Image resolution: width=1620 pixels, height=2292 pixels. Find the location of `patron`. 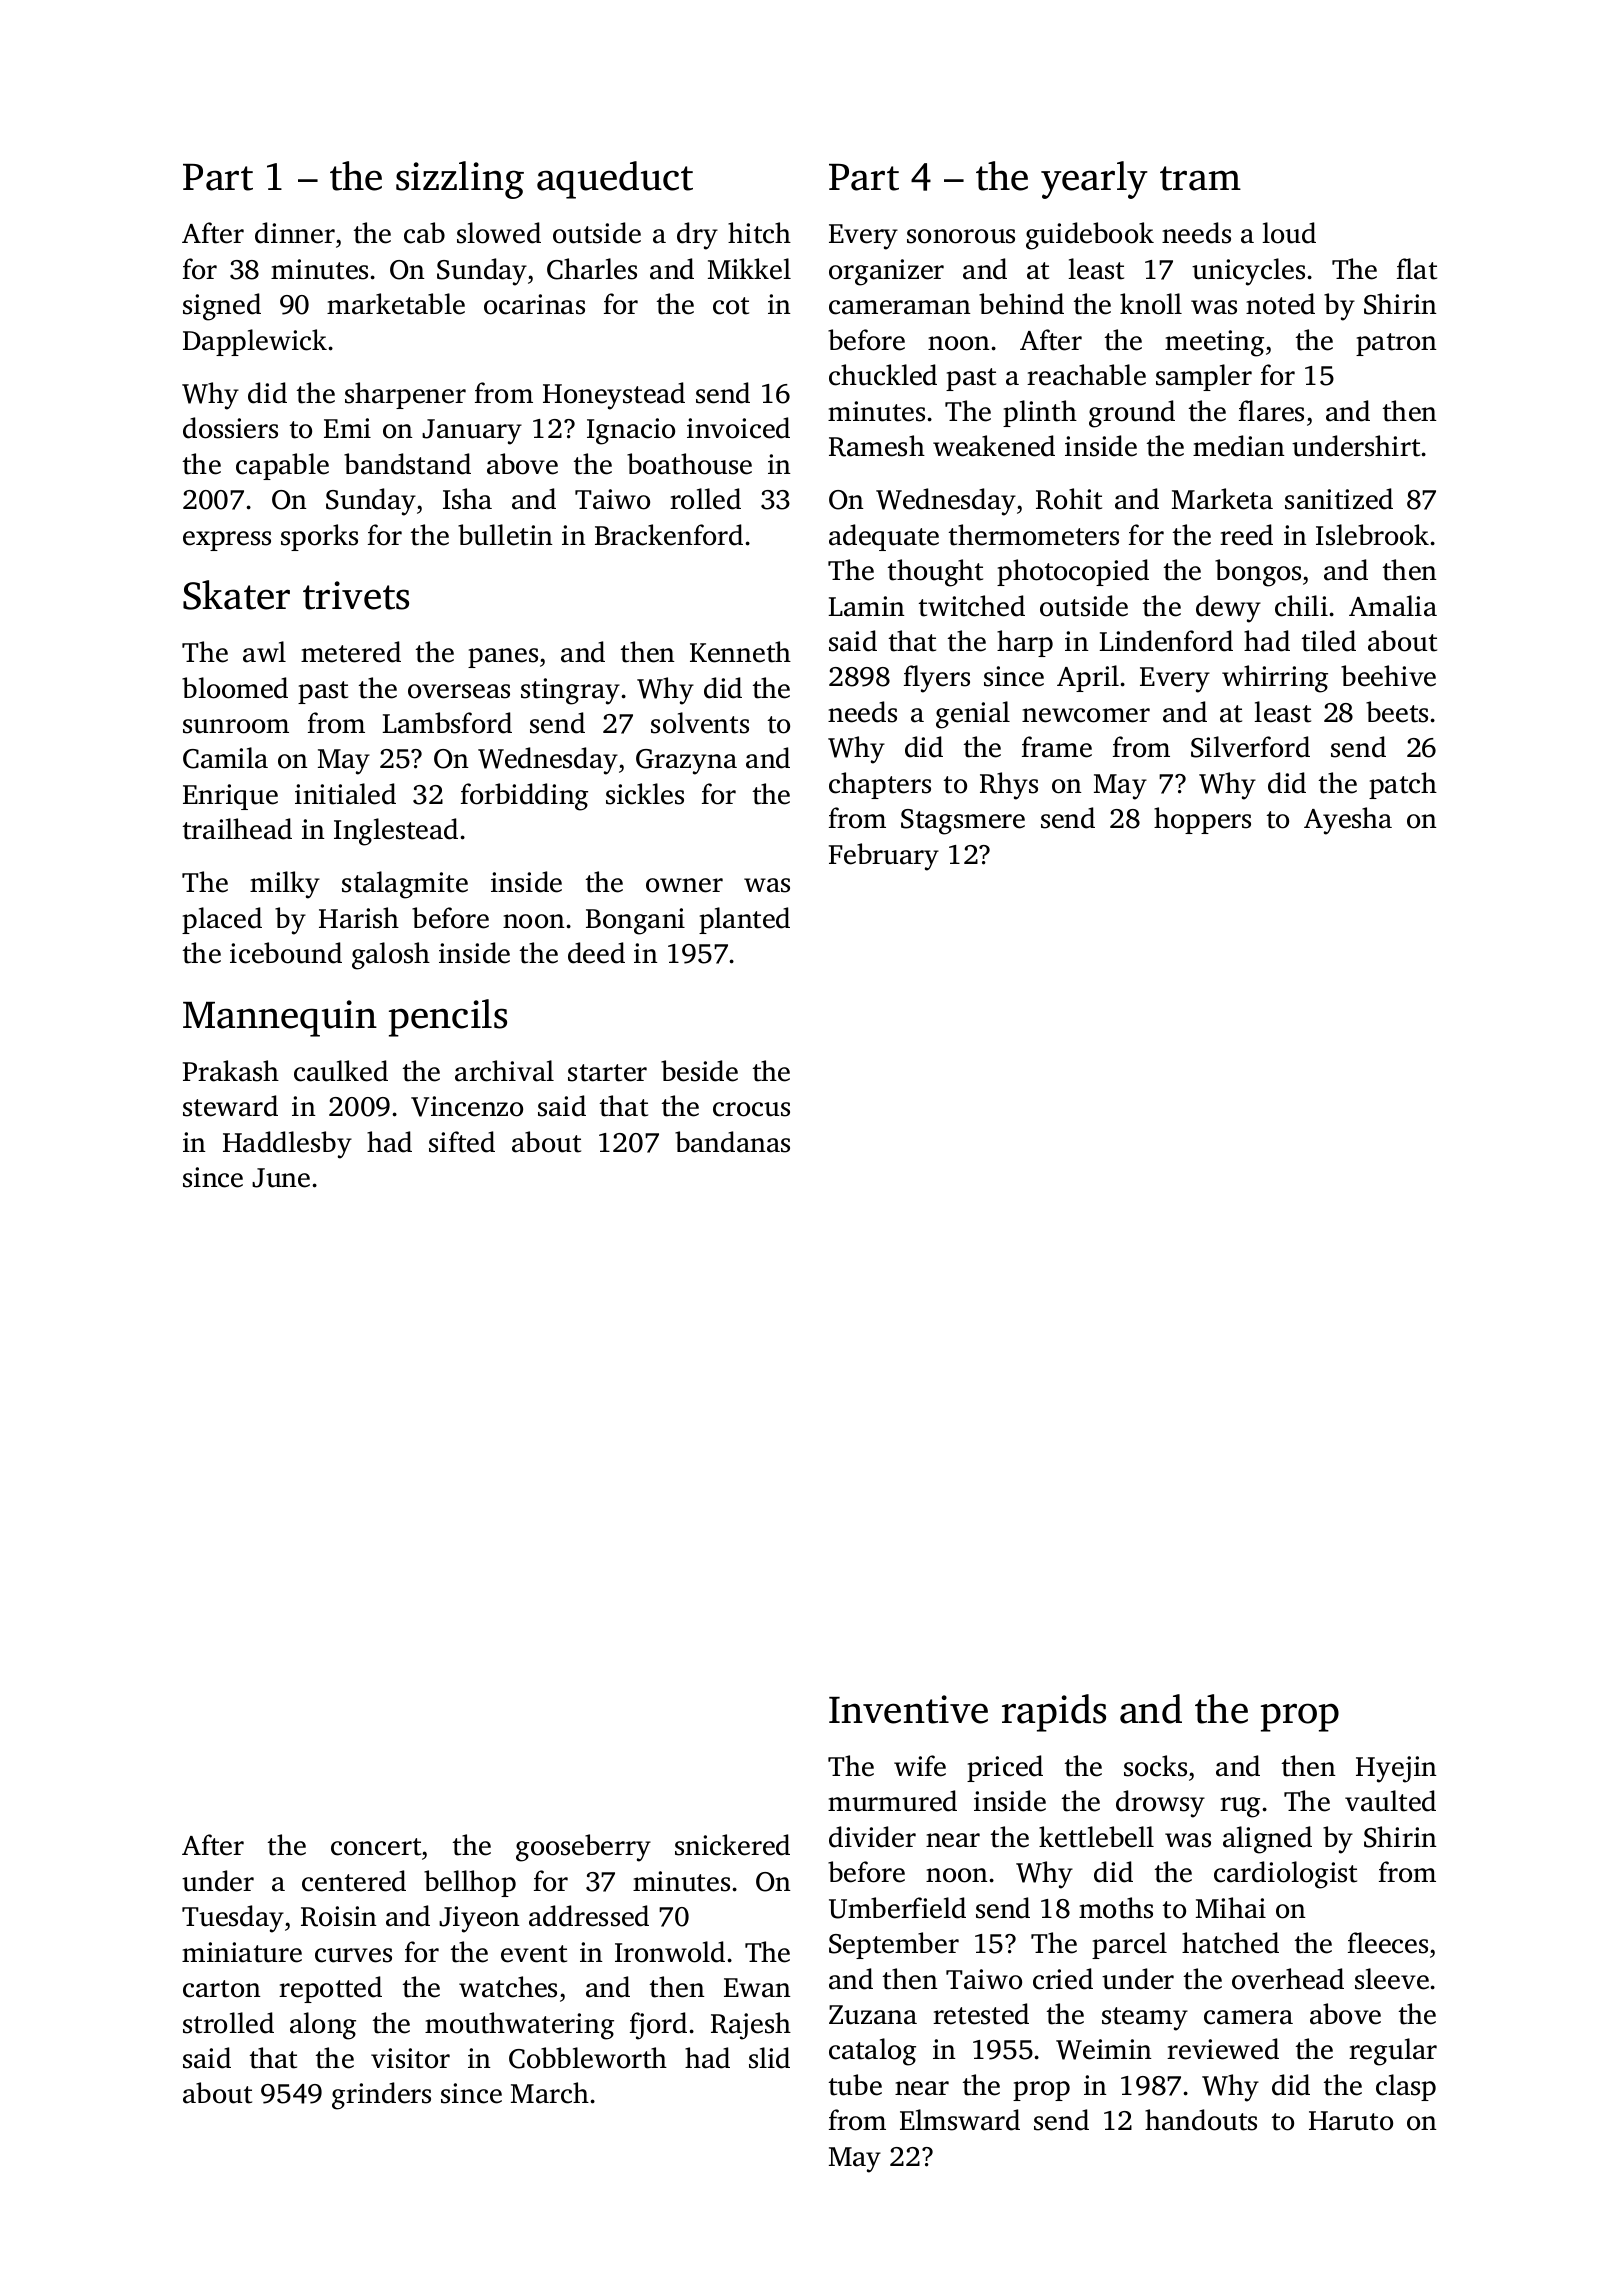

patron is located at coordinates (1396, 344).
